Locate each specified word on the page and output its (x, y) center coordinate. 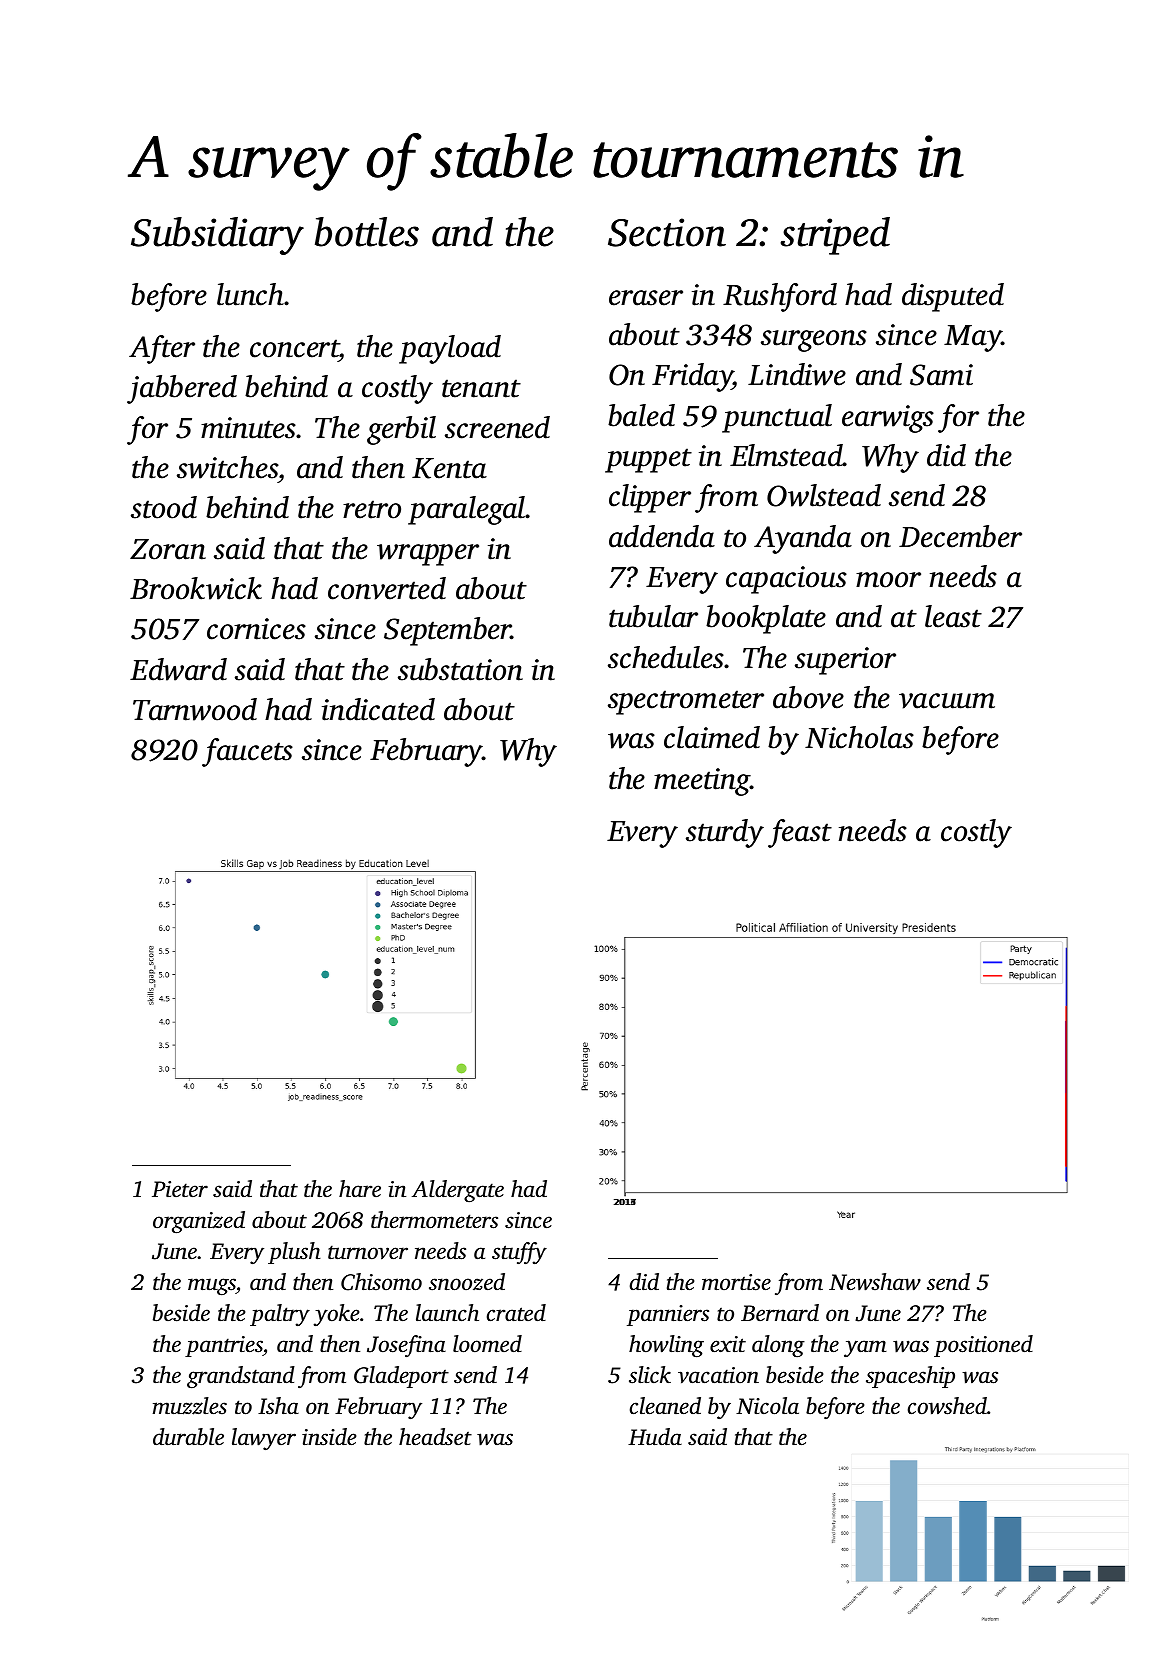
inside (329, 1436)
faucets (247, 752)
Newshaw (875, 1282)
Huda (655, 1437)
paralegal (467, 510)
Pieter (180, 1189)
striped (835, 236)
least (953, 616)
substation (460, 669)
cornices (256, 629)
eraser (646, 298)
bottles (367, 232)
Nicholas (859, 737)
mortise (736, 1282)
